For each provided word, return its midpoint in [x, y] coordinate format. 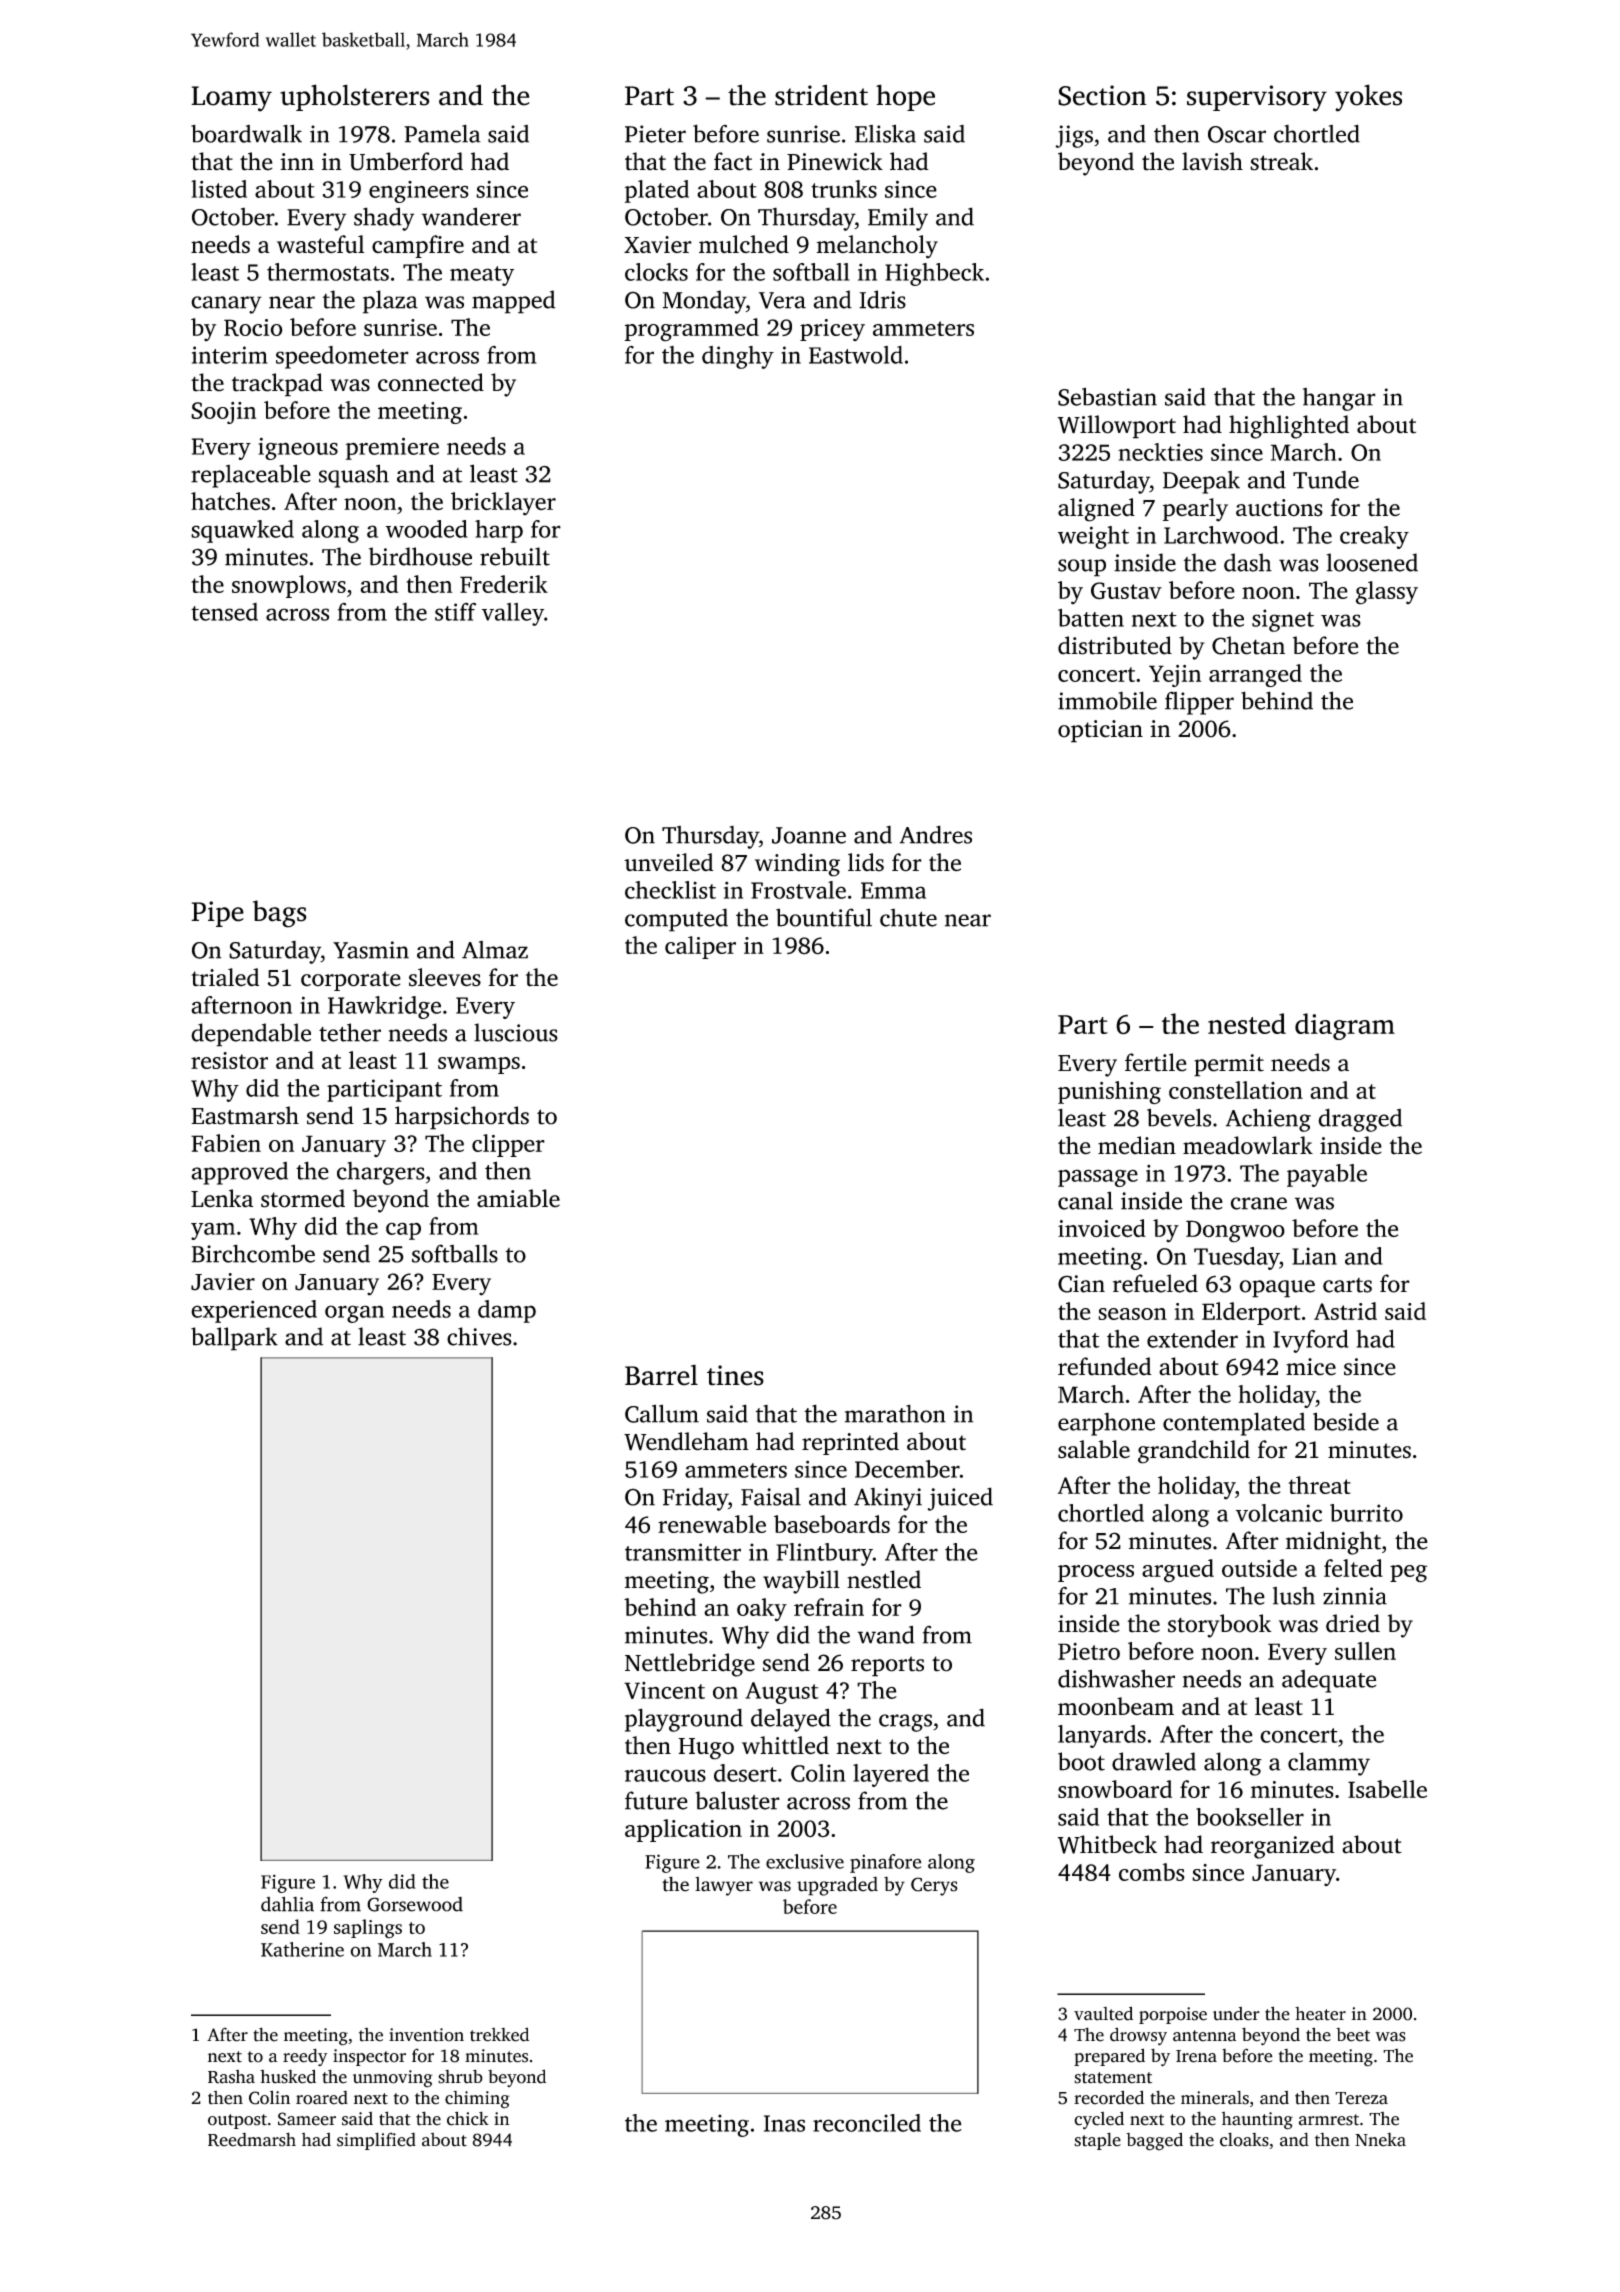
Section [1102, 95]
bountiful [824, 917]
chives [479, 1336]
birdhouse [420, 556]
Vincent [664, 1690]
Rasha [231, 2077]
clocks [656, 272]
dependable [251, 1035]
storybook [1220, 1626]
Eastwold [856, 355]
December [907, 1469]
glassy [1387, 593]
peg [1408, 1574]
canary [226, 305]
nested [1247, 1023]
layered [891, 1775]
